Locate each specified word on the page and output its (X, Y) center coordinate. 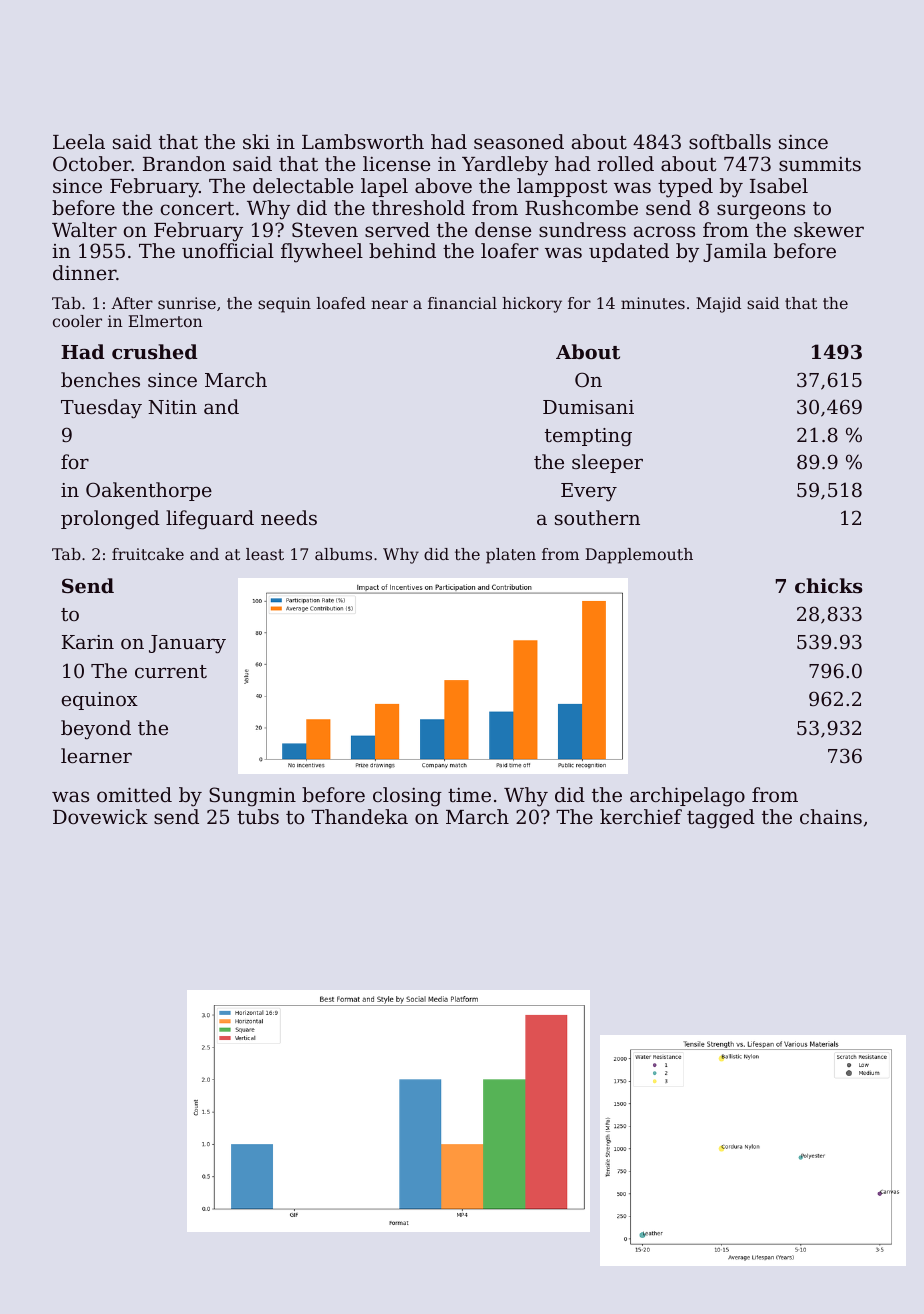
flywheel (322, 253)
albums (343, 554)
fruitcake (148, 554)
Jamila (735, 252)
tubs (258, 816)
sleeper (607, 463)
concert (197, 208)
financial (462, 303)
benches (100, 379)
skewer (829, 229)
